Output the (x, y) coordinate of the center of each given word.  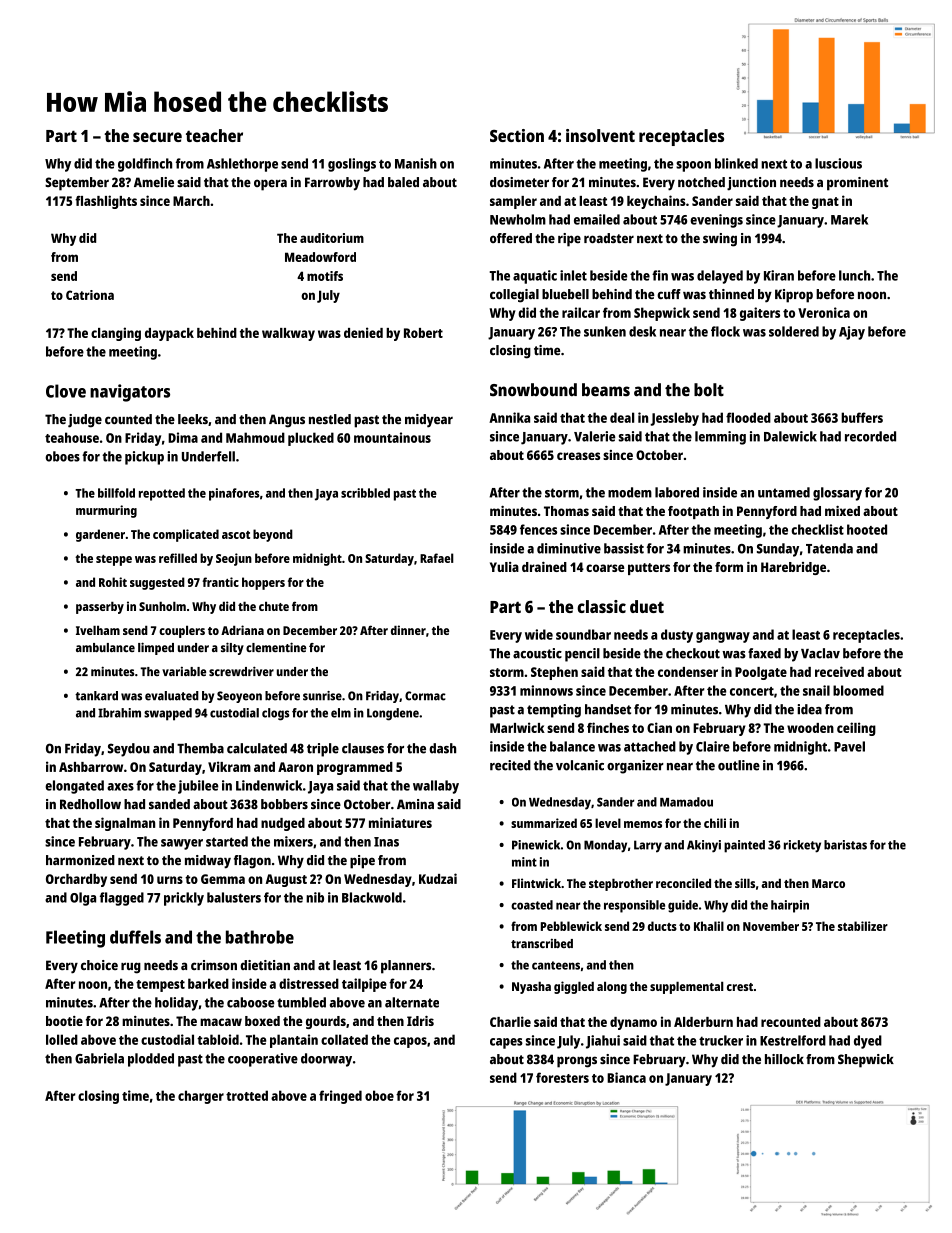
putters (649, 569)
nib (315, 897)
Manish (416, 163)
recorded (870, 436)
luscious (838, 163)
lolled (62, 1039)
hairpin (790, 906)
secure (157, 137)
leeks (193, 419)
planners (406, 967)
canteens (556, 965)
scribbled (365, 493)
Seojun (234, 559)
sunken (605, 331)
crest (740, 987)
